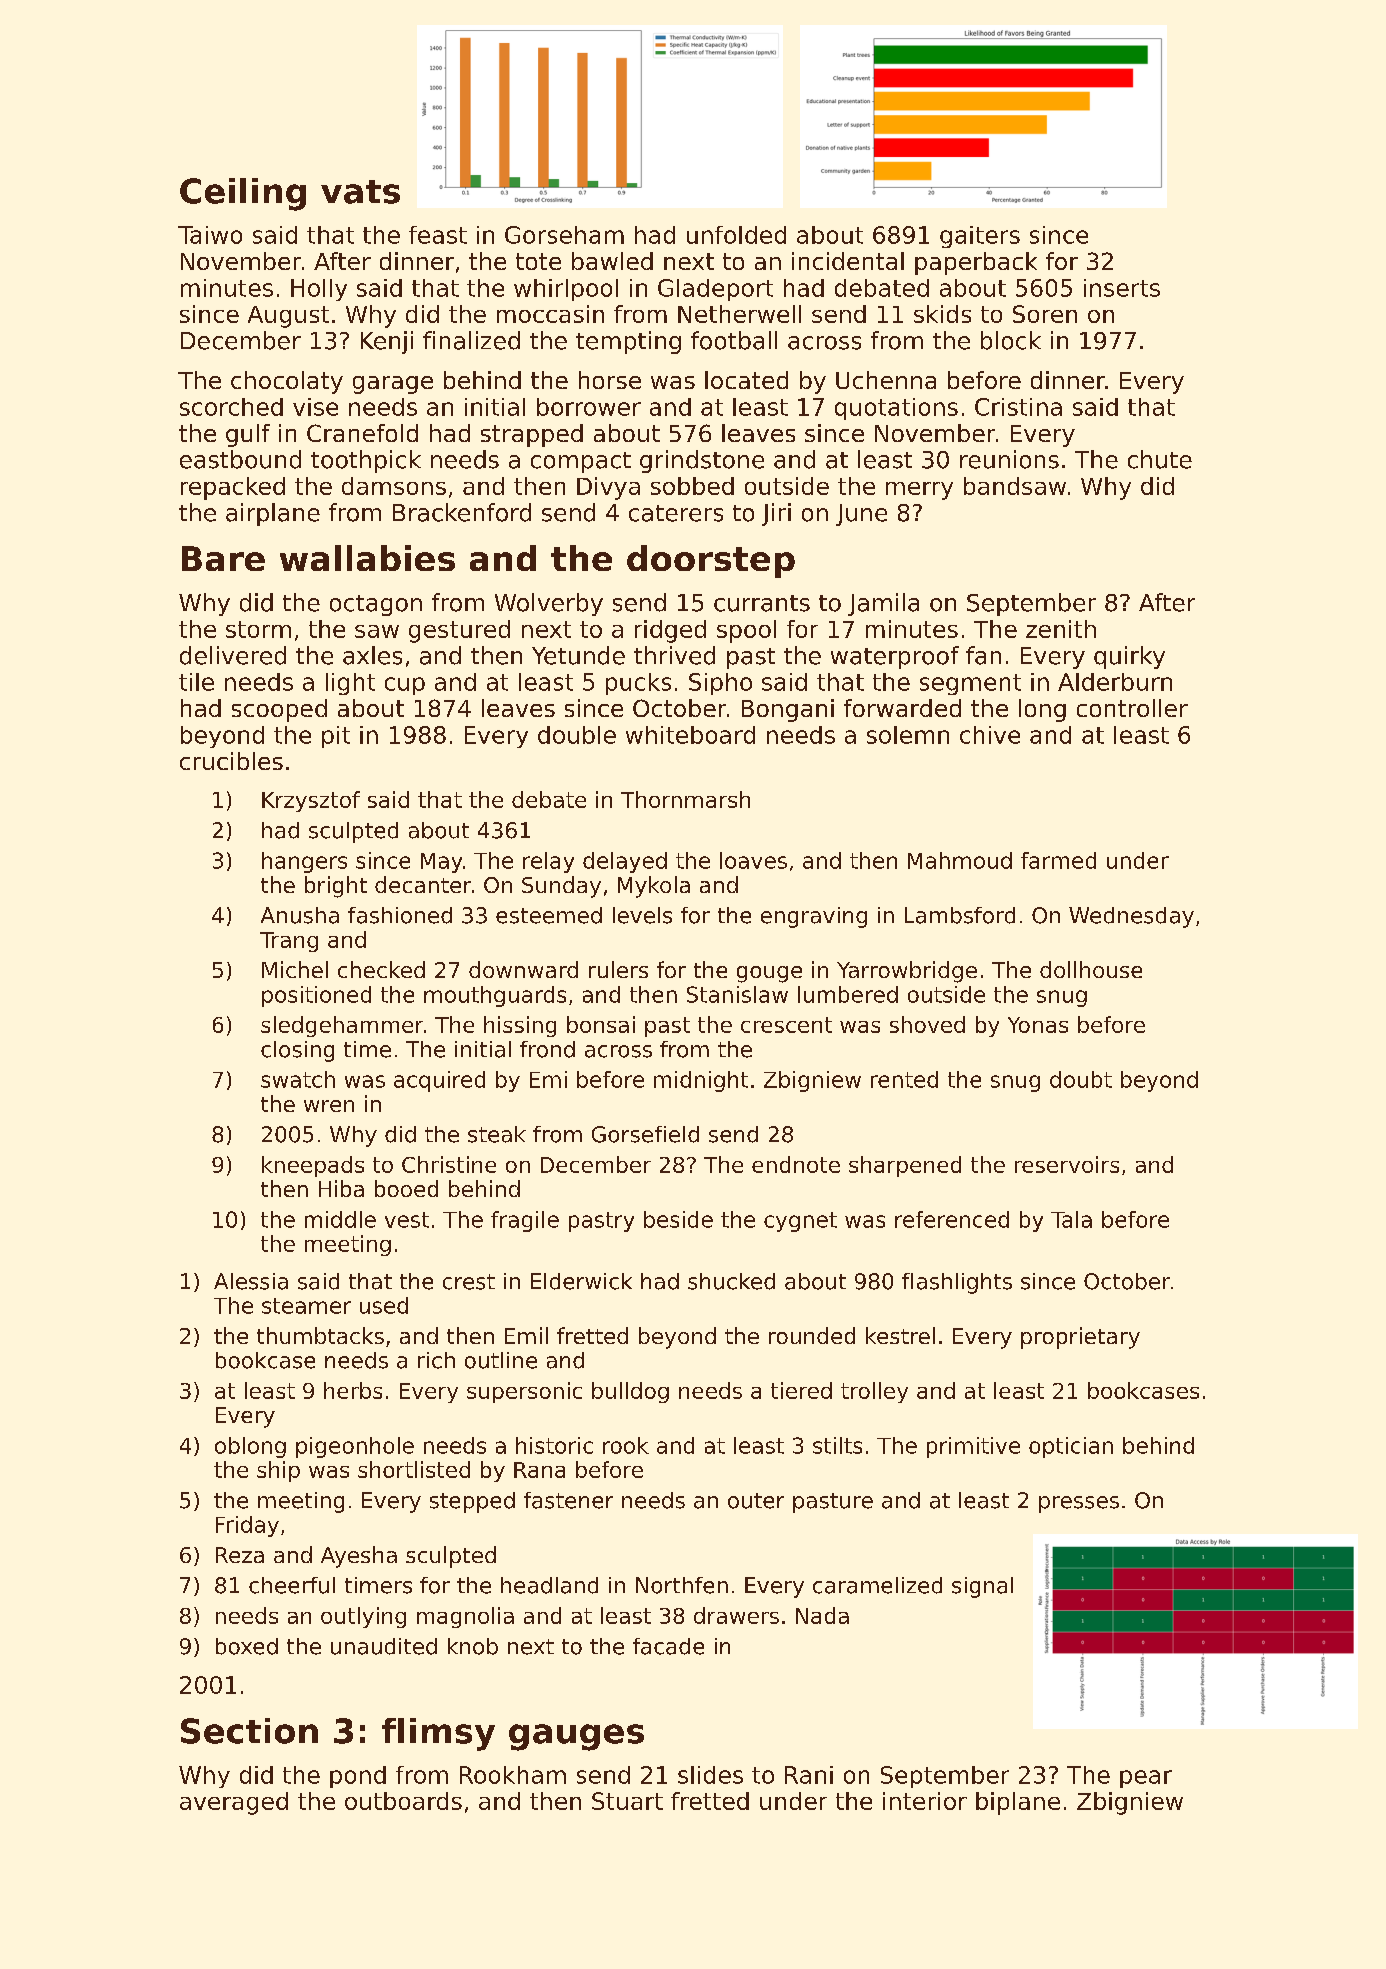 Image resolution: width=1386 pixels, height=1969 pixels. Describe the element at coordinates (1058, 860) in the document. I see `farmed` at that location.
